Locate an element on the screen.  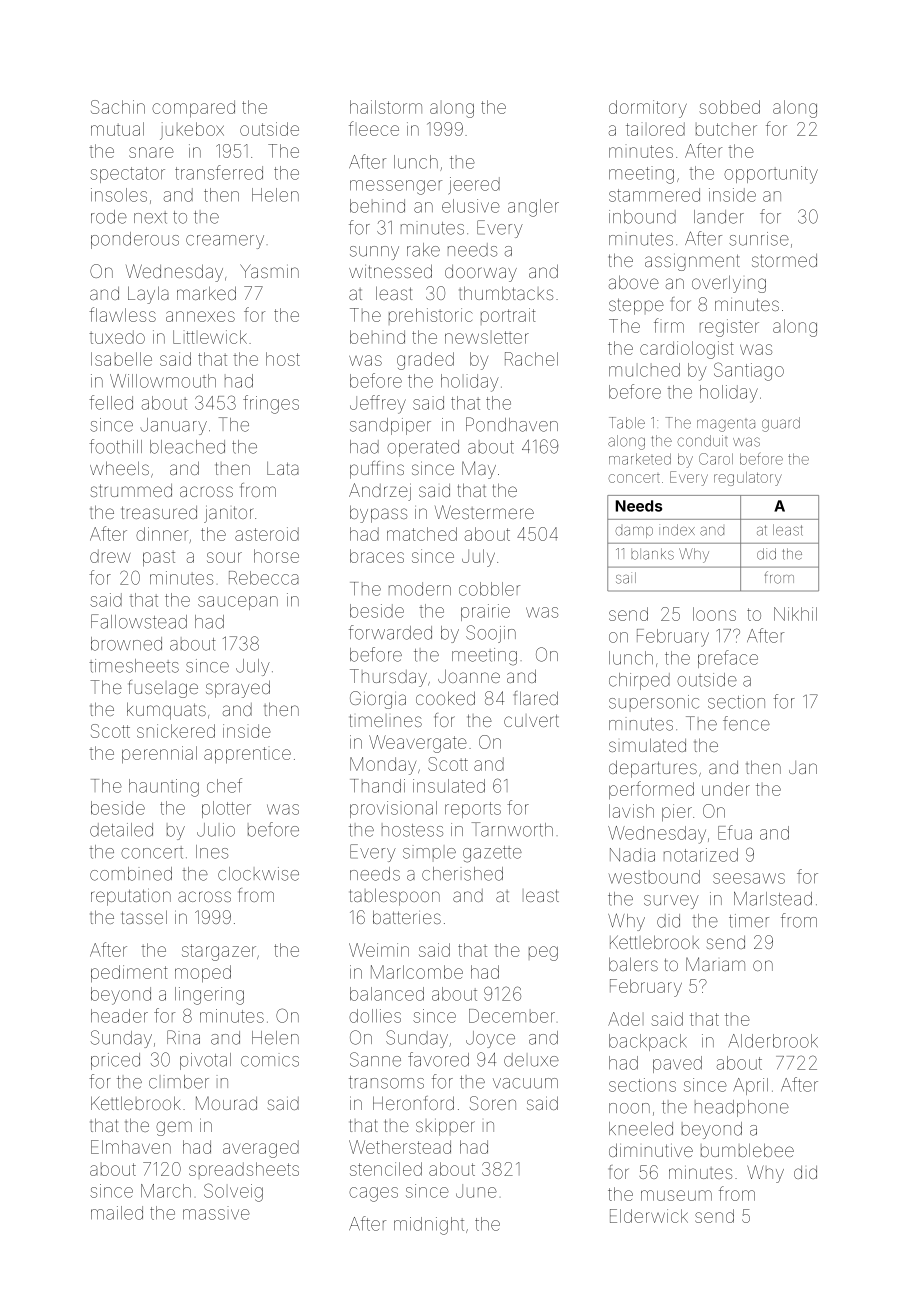
hailstorm is located at coordinates (386, 107).
